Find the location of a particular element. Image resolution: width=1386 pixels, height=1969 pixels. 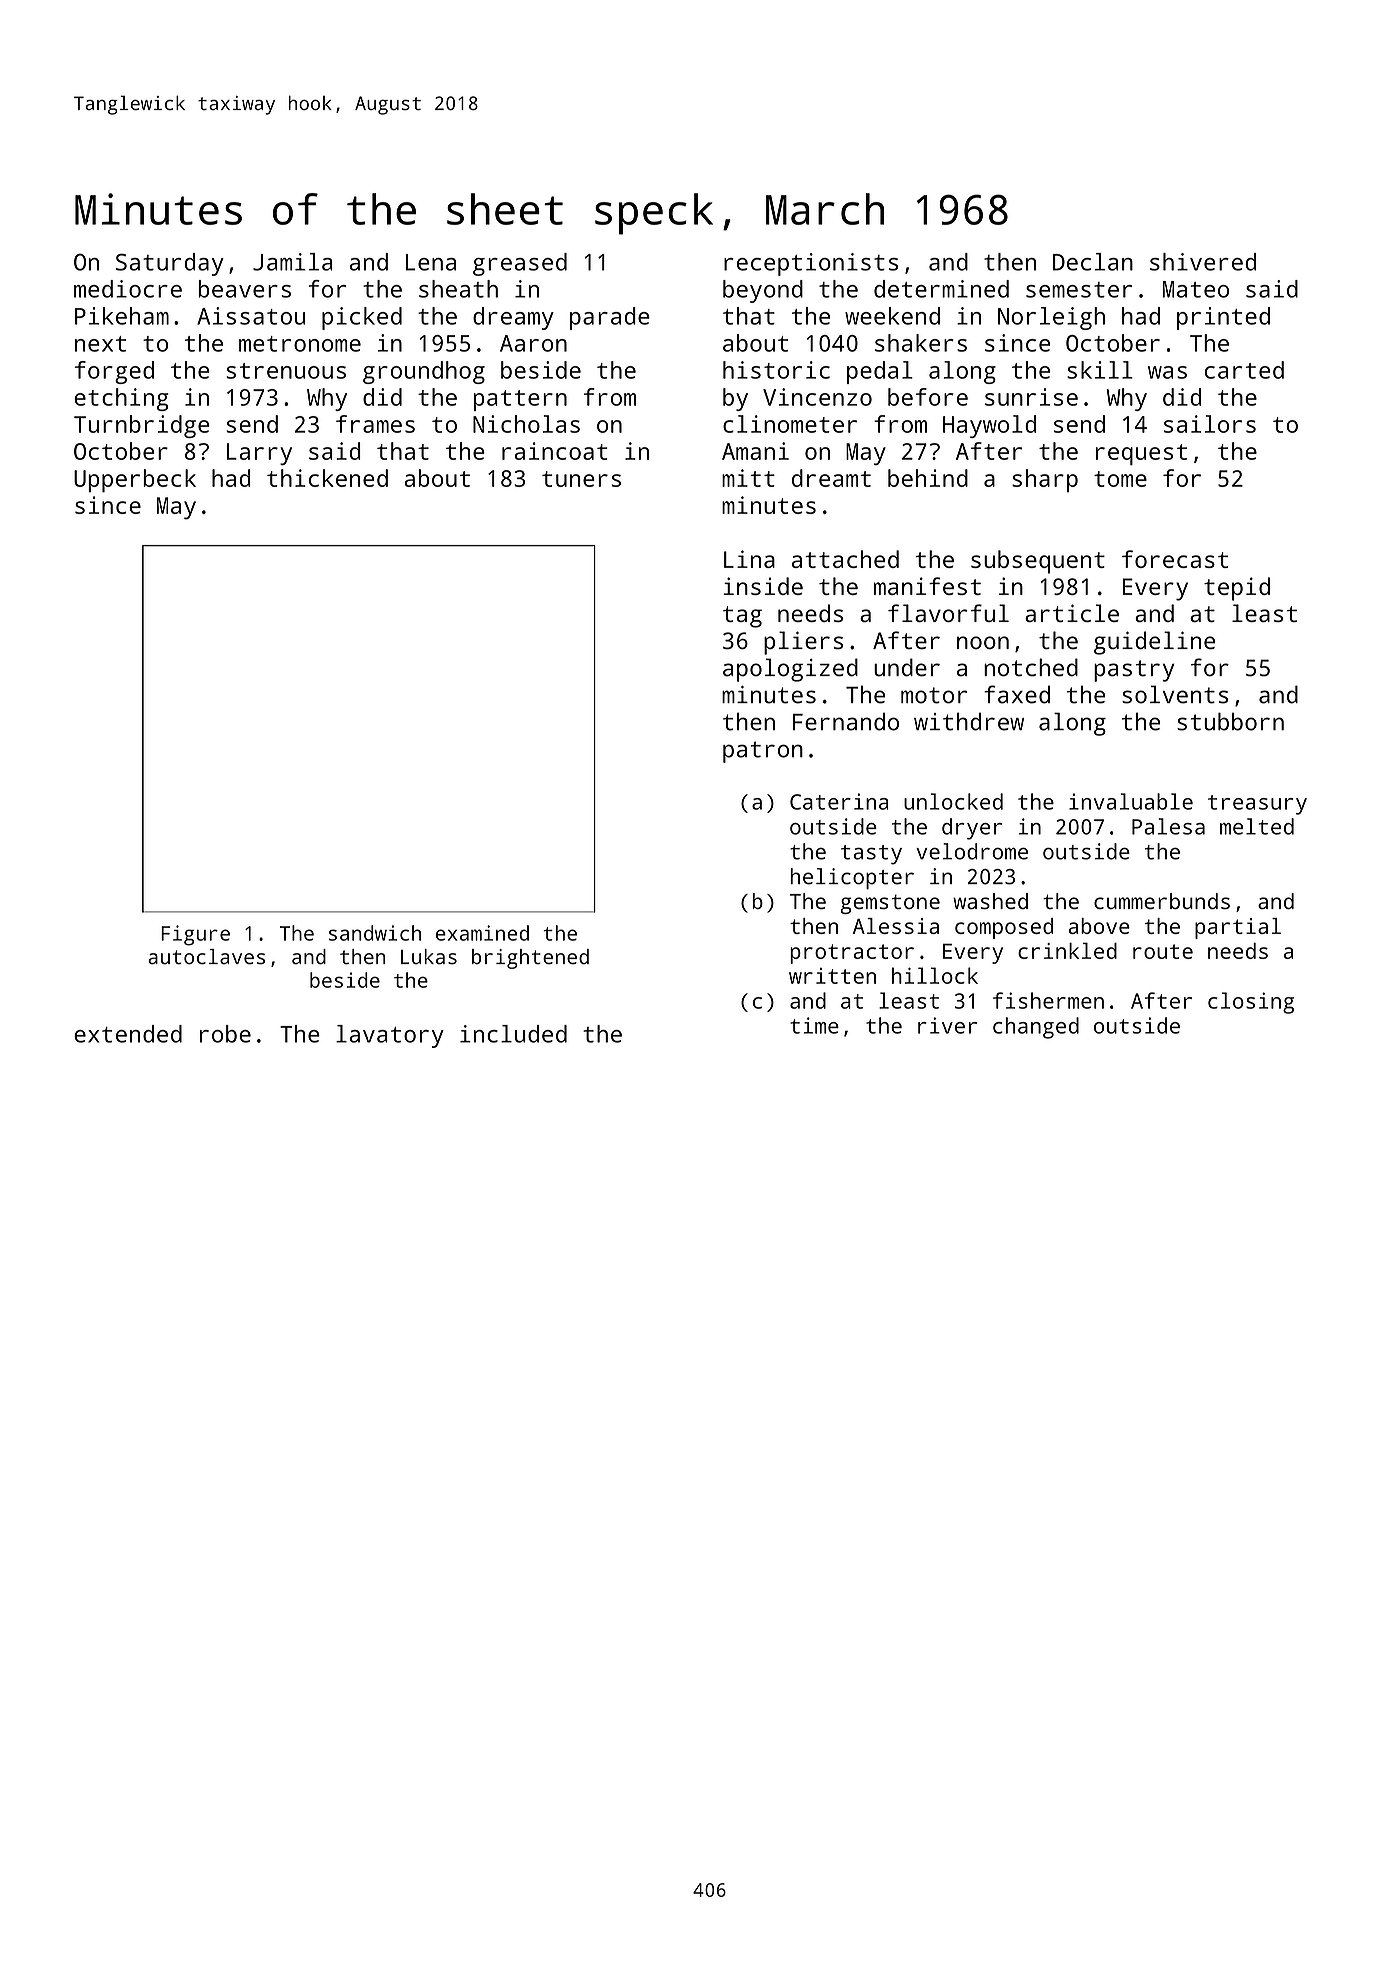

receptionists is located at coordinates (811, 264).
